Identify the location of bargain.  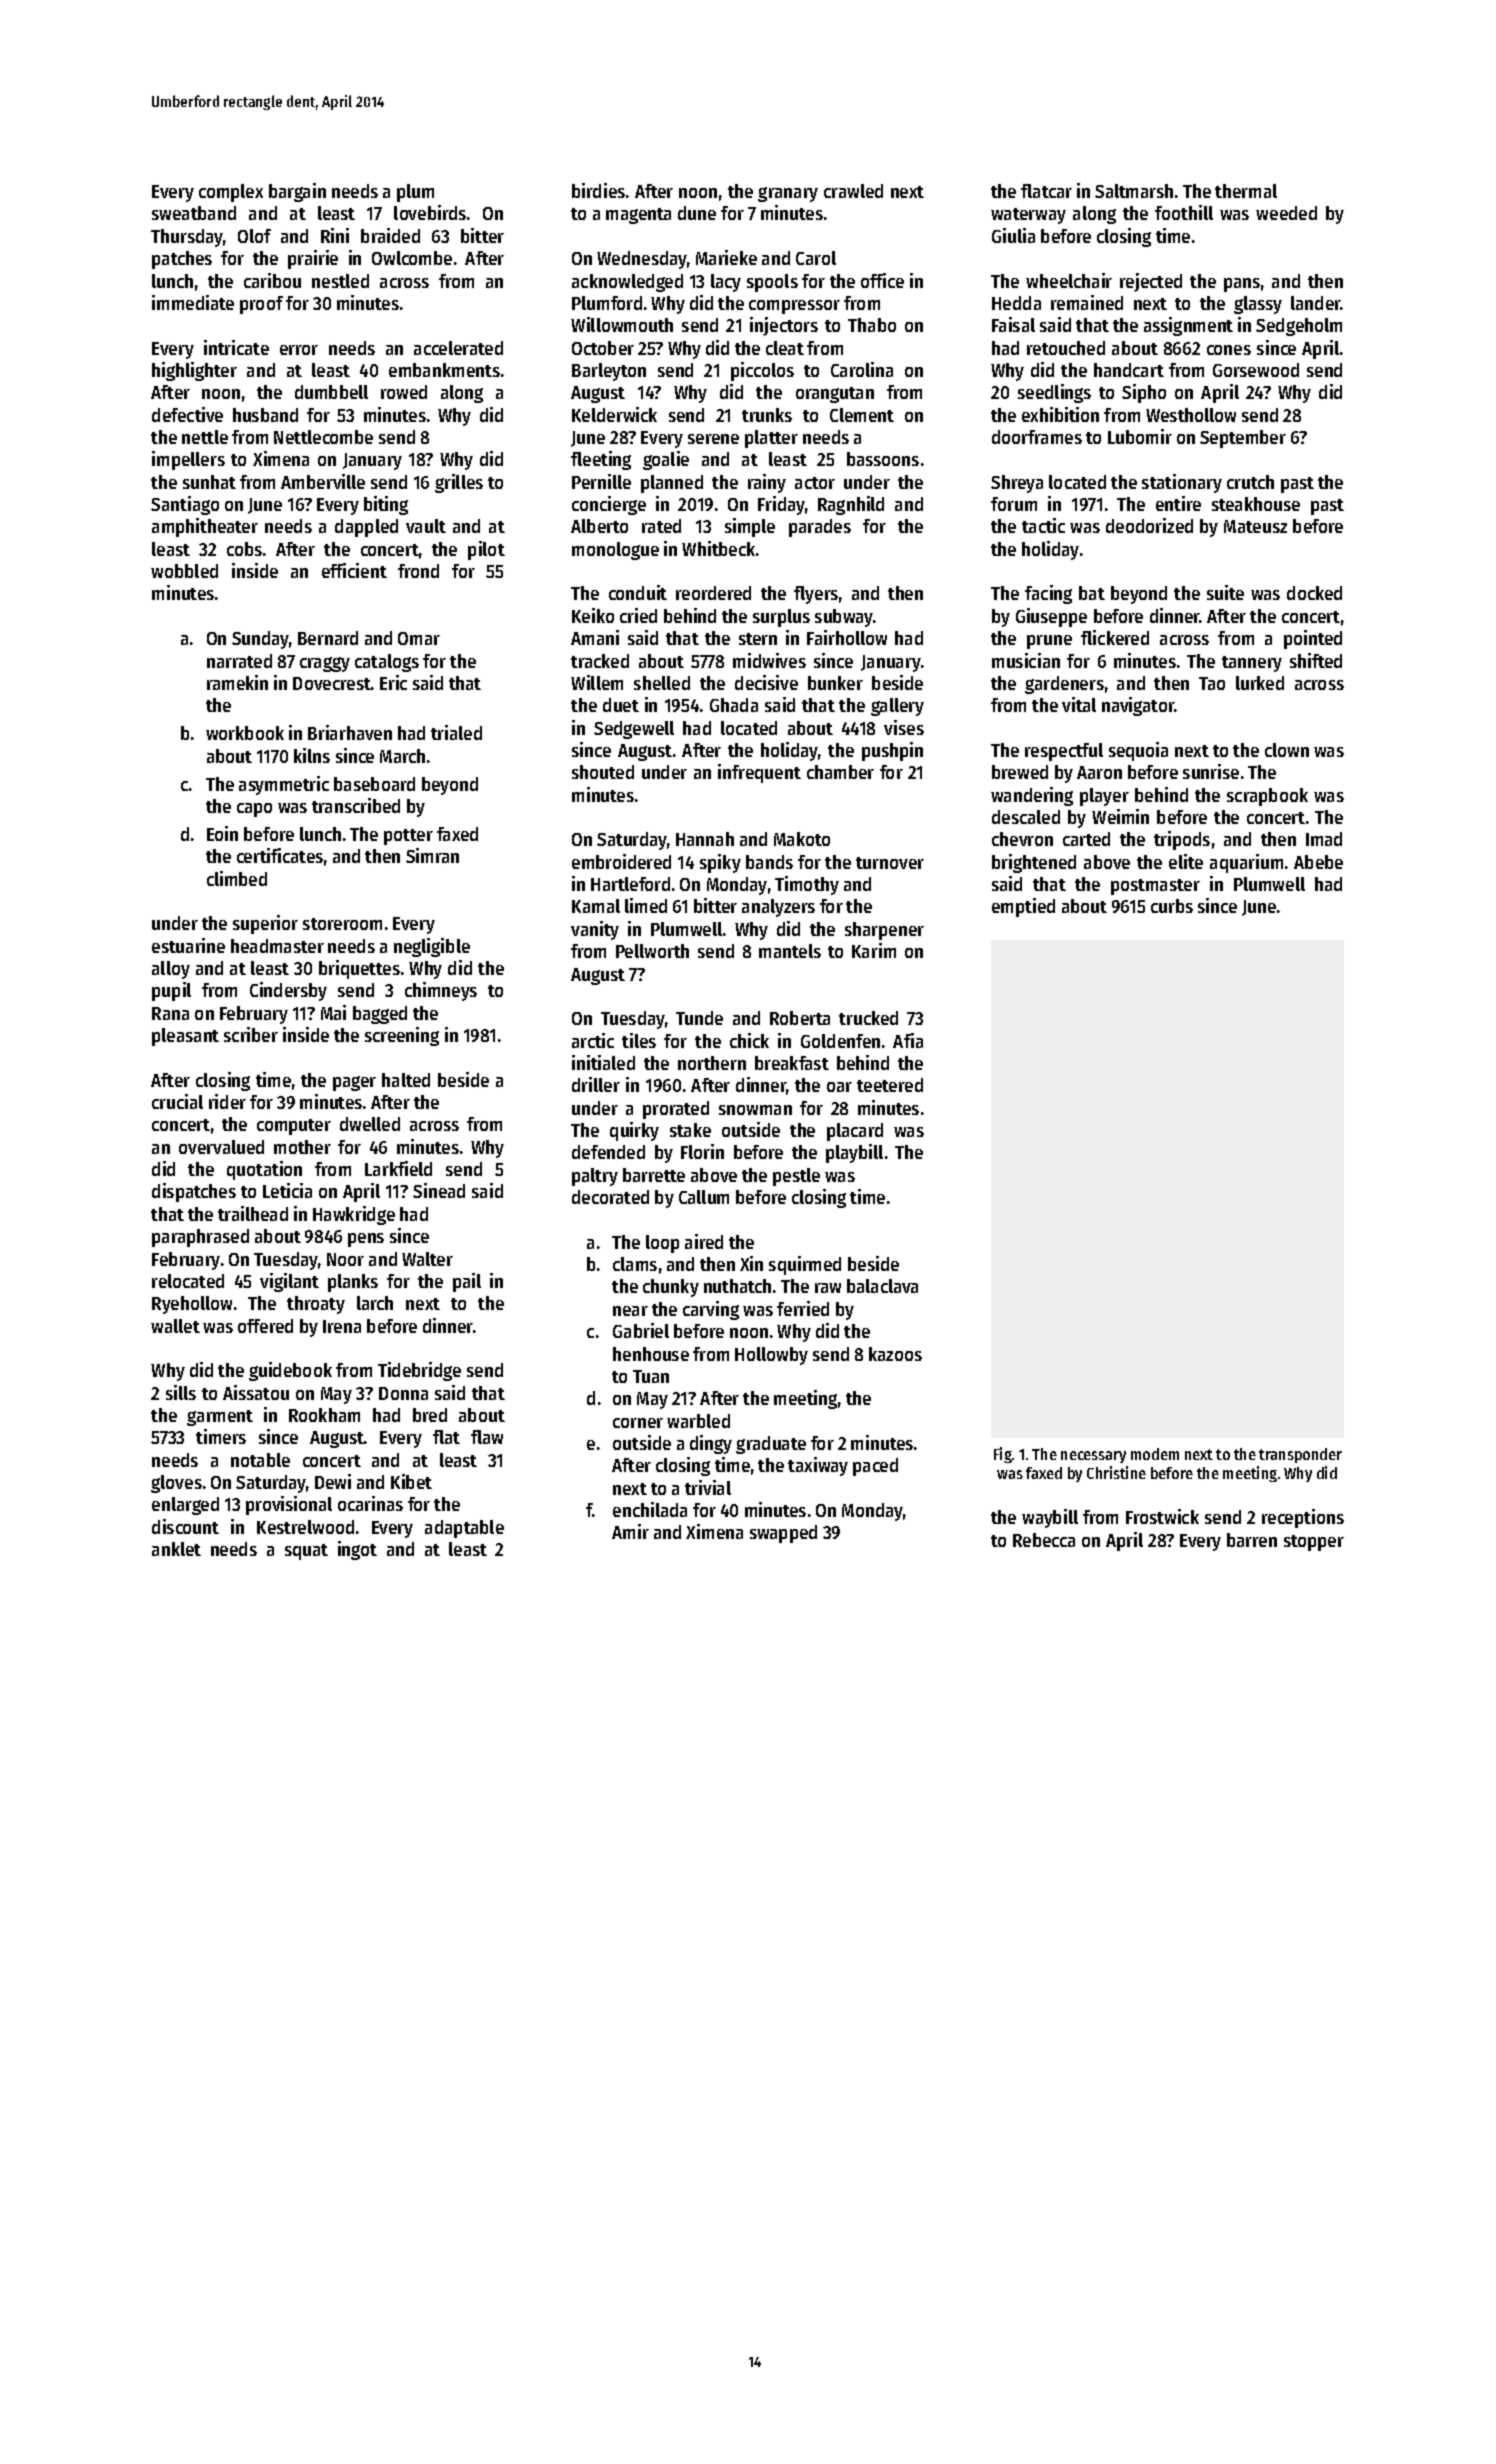
(297, 192).
